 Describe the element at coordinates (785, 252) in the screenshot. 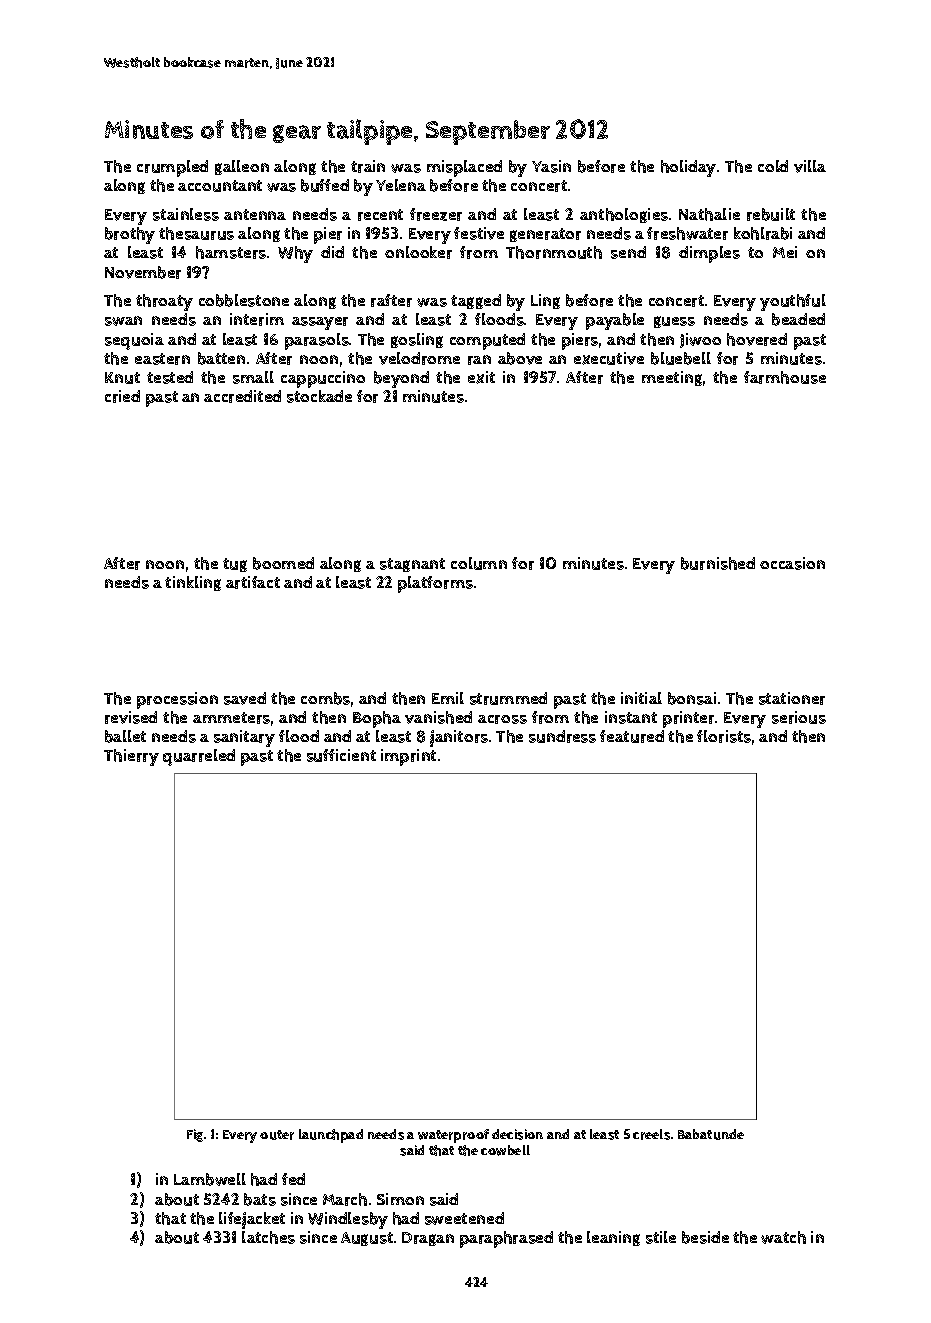

I see `Mei` at that location.
